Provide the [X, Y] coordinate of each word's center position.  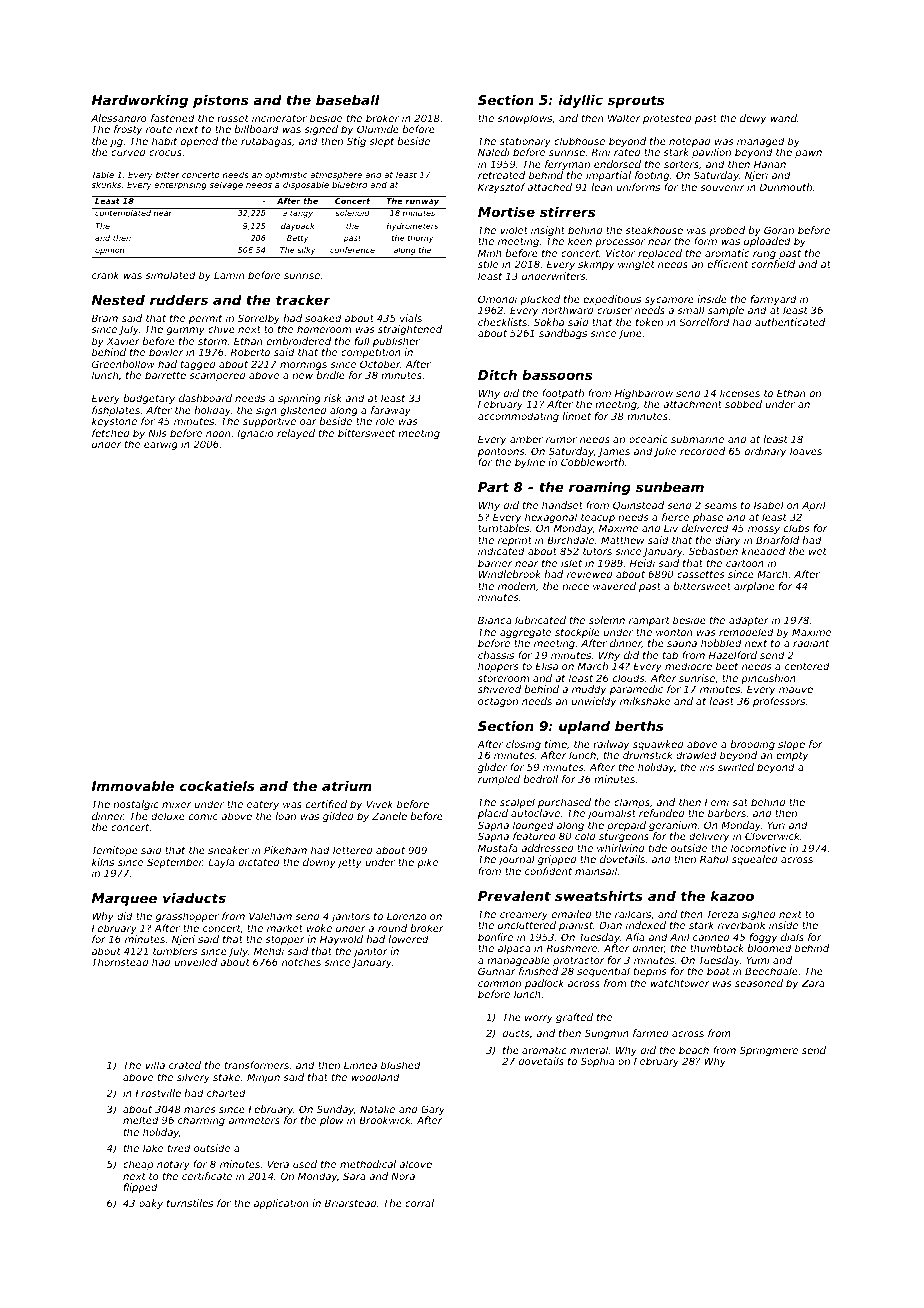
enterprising [180, 185]
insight [548, 231]
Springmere [768, 1051]
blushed [401, 1065]
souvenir [722, 187]
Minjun [263, 1078]
